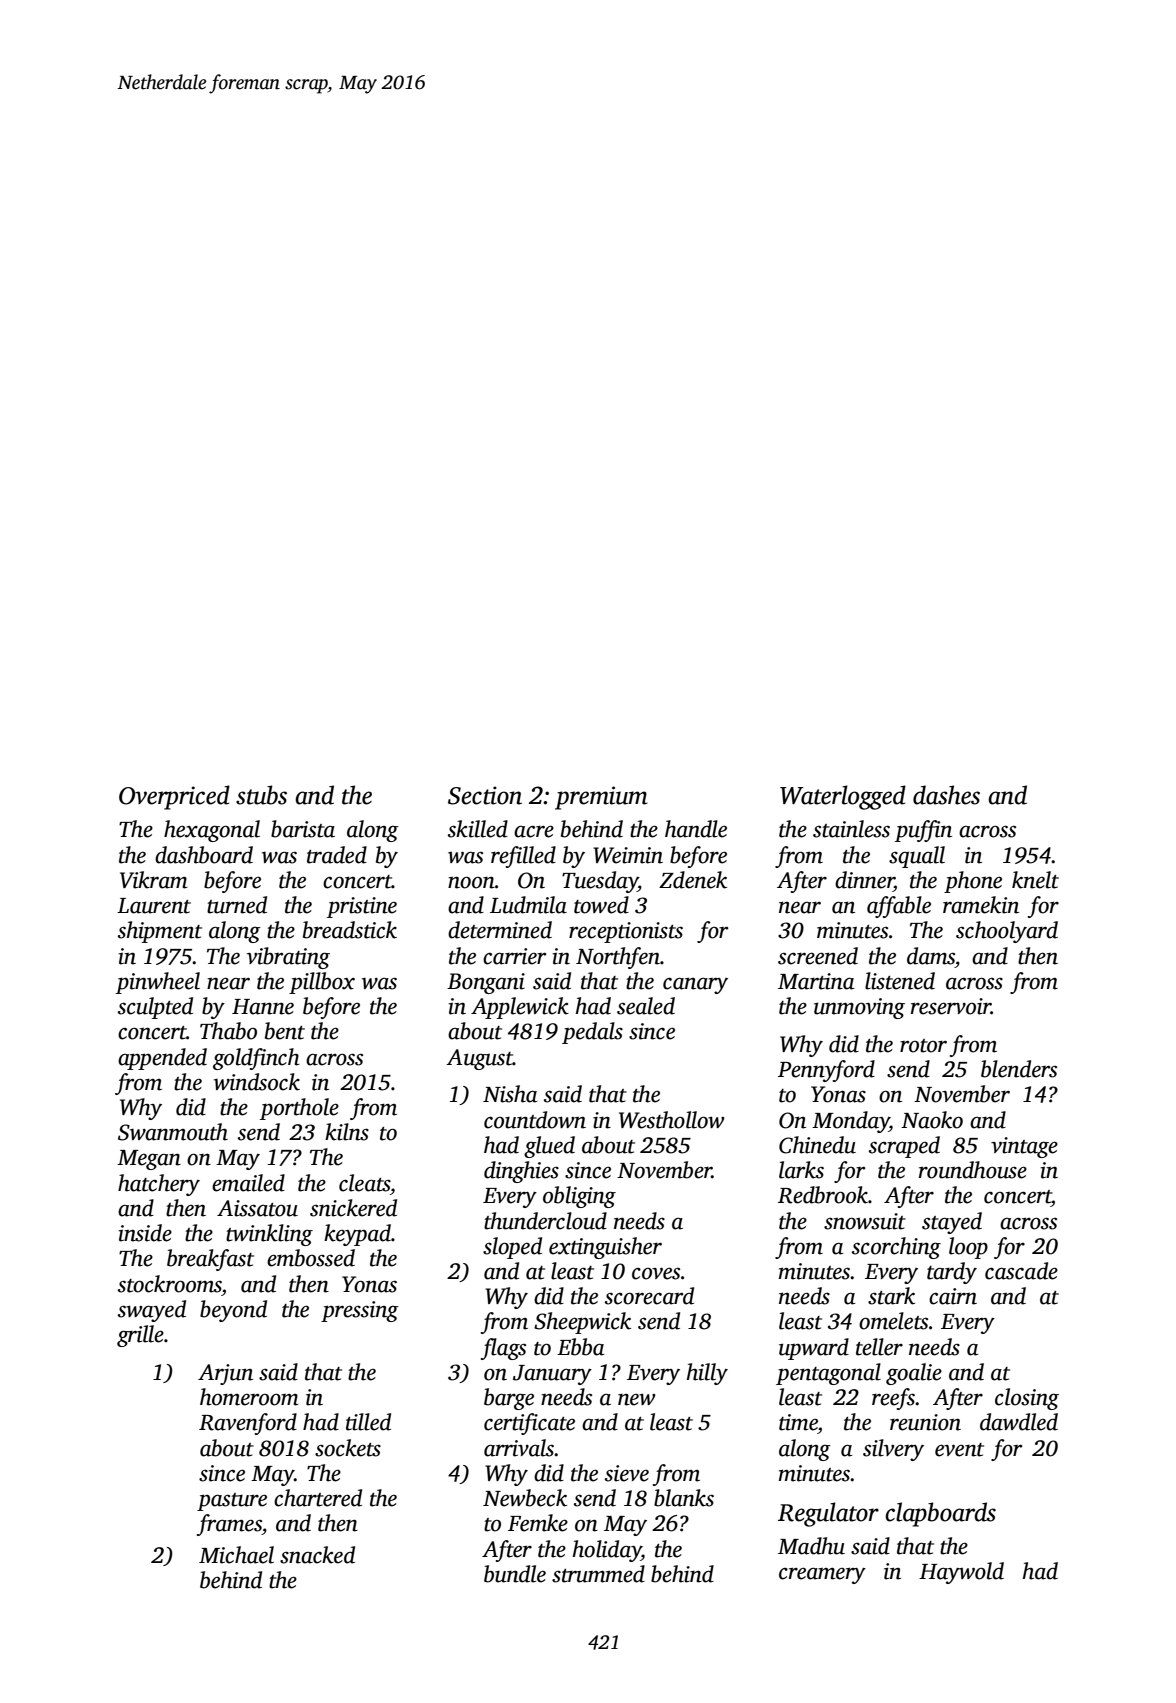 Image resolution: width=1176 pixels, height=1703 pixels. Describe the element at coordinates (174, 797) in the screenshot. I see `Overpriced` at that location.
